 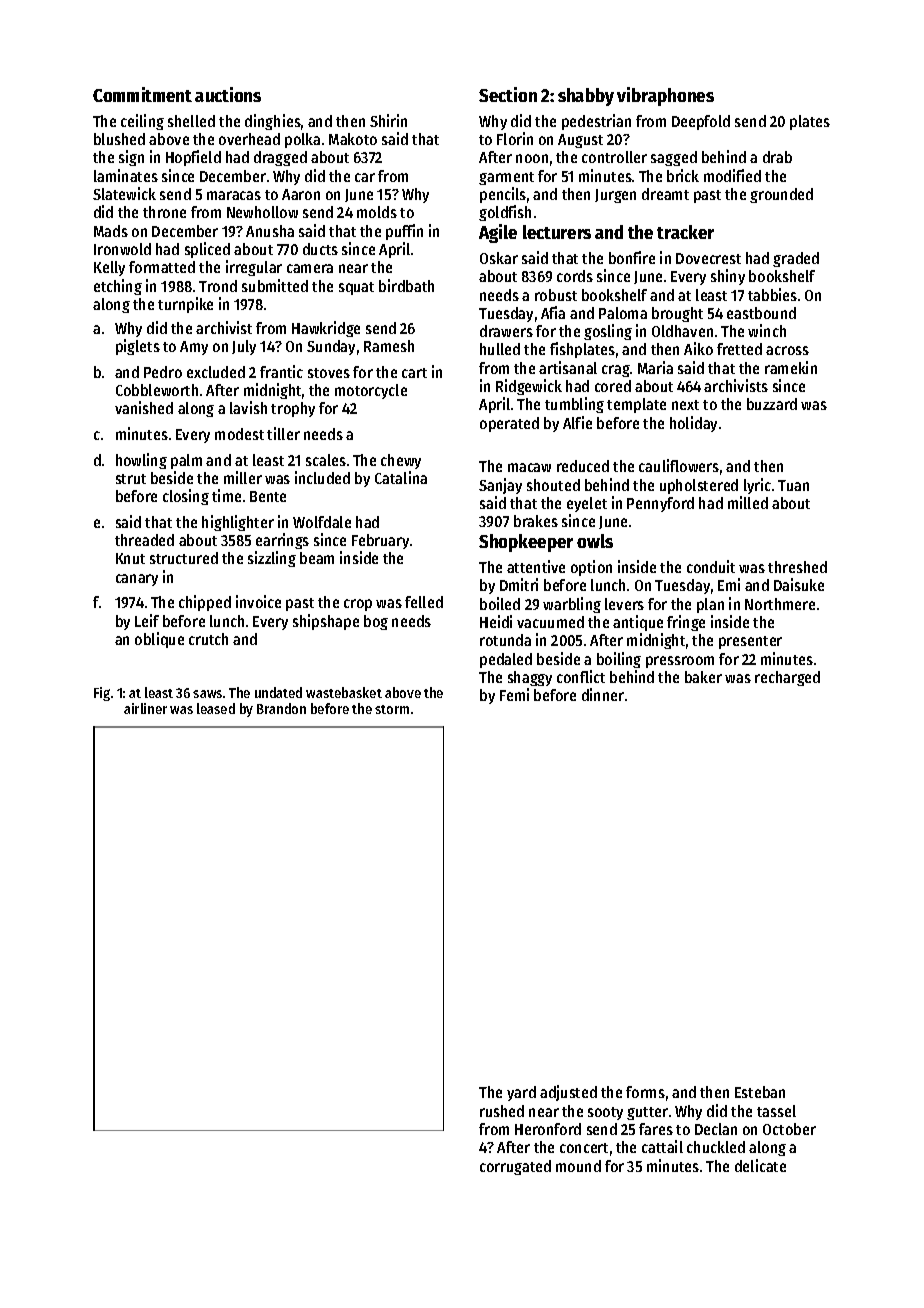 What do you see at coordinates (244, 347) in the screenshot?
I see `July` at bounding box center [244, 347].
